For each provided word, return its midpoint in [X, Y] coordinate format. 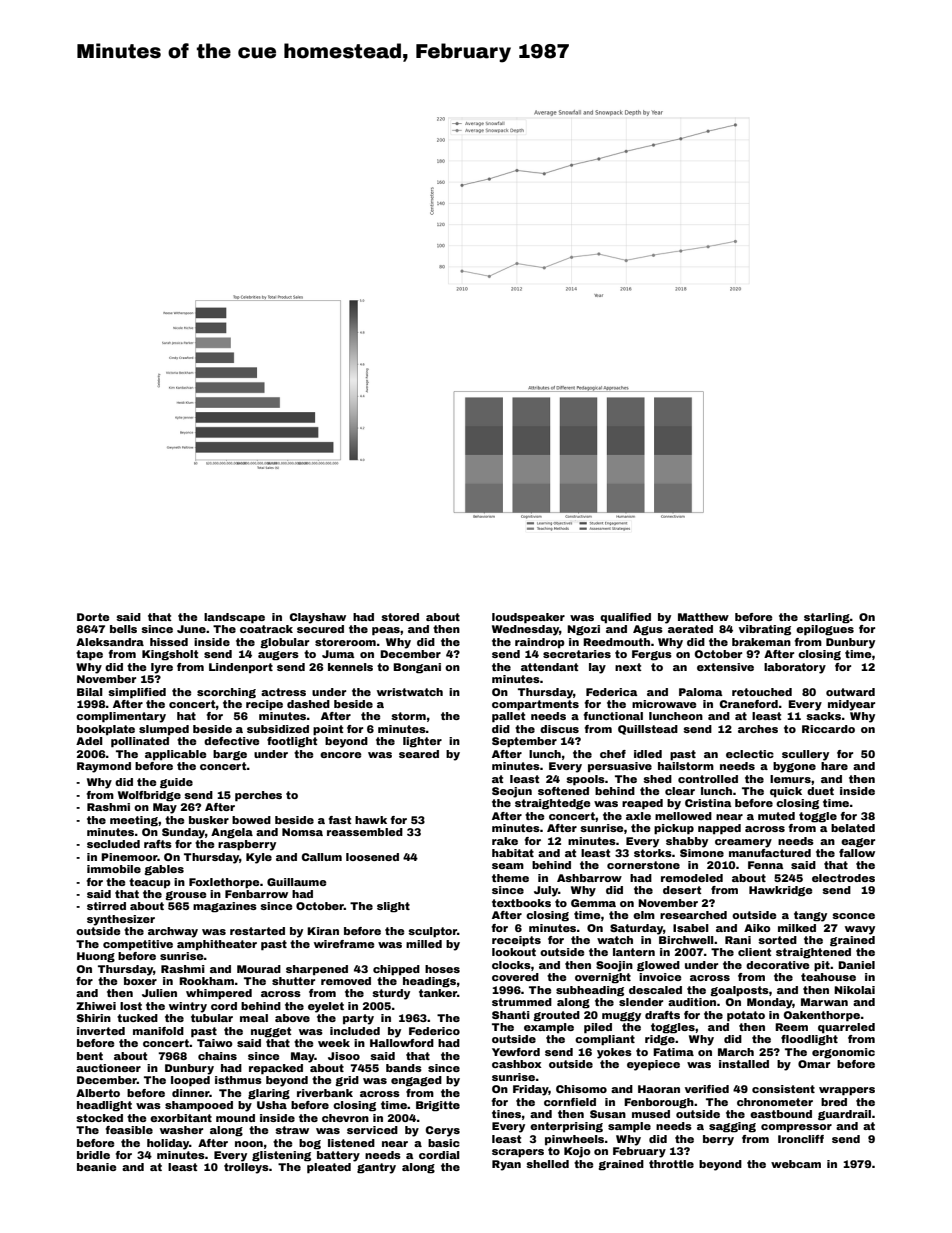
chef [613, 754]
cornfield [570, 1102]
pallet [508, 717]
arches [758, 729]
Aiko [757, 928]
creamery [743, 843]
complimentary [121, 717]
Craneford [749, 704]
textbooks [521, 903]
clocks [511, 965]
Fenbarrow [256, 894]
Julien [159, 993]
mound [235, 1118]
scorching [226, 693]
